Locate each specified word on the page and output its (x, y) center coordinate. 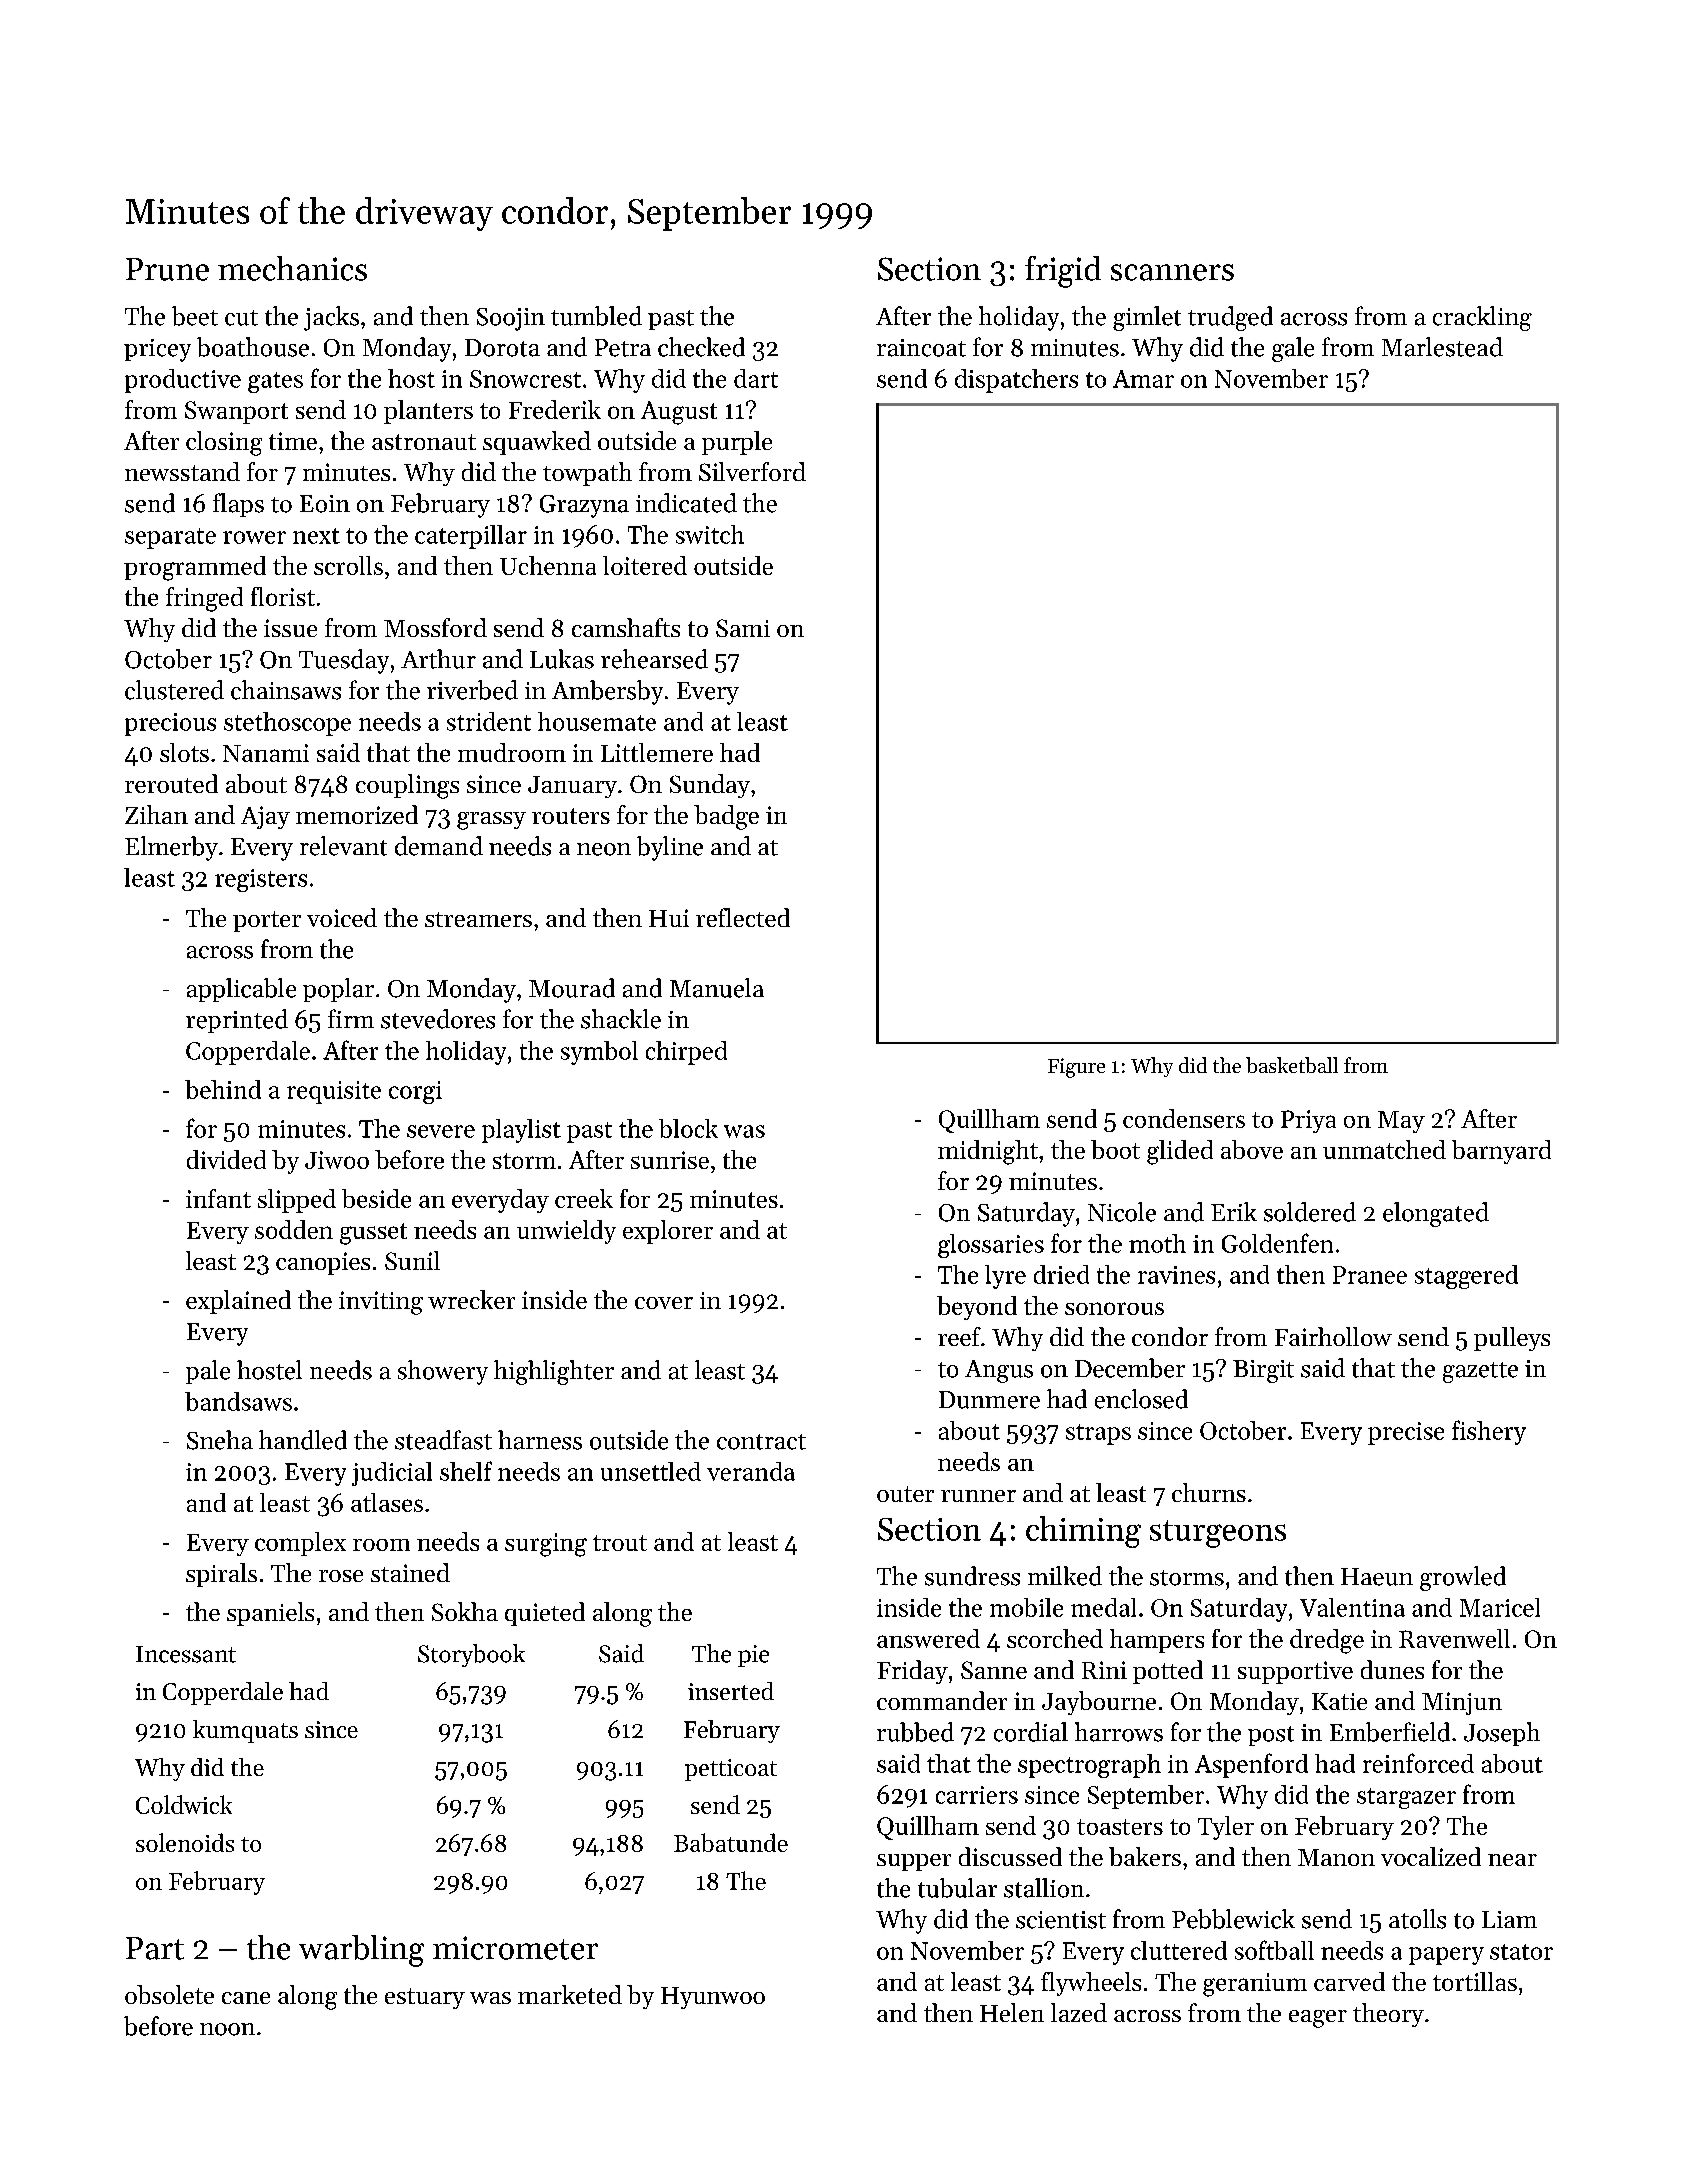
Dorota (502, 348)
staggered (1466, 1277)
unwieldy (566, 1232)
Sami (743, 628)
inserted (731, 1691)
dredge (1327, 1641)
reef (959, 1336)
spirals (221, 1575)
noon (227, 2029)
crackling (1482, 318)
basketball (1292, 1065)
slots (184, 752)
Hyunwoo (713, 1998)
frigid (1063, 272)
